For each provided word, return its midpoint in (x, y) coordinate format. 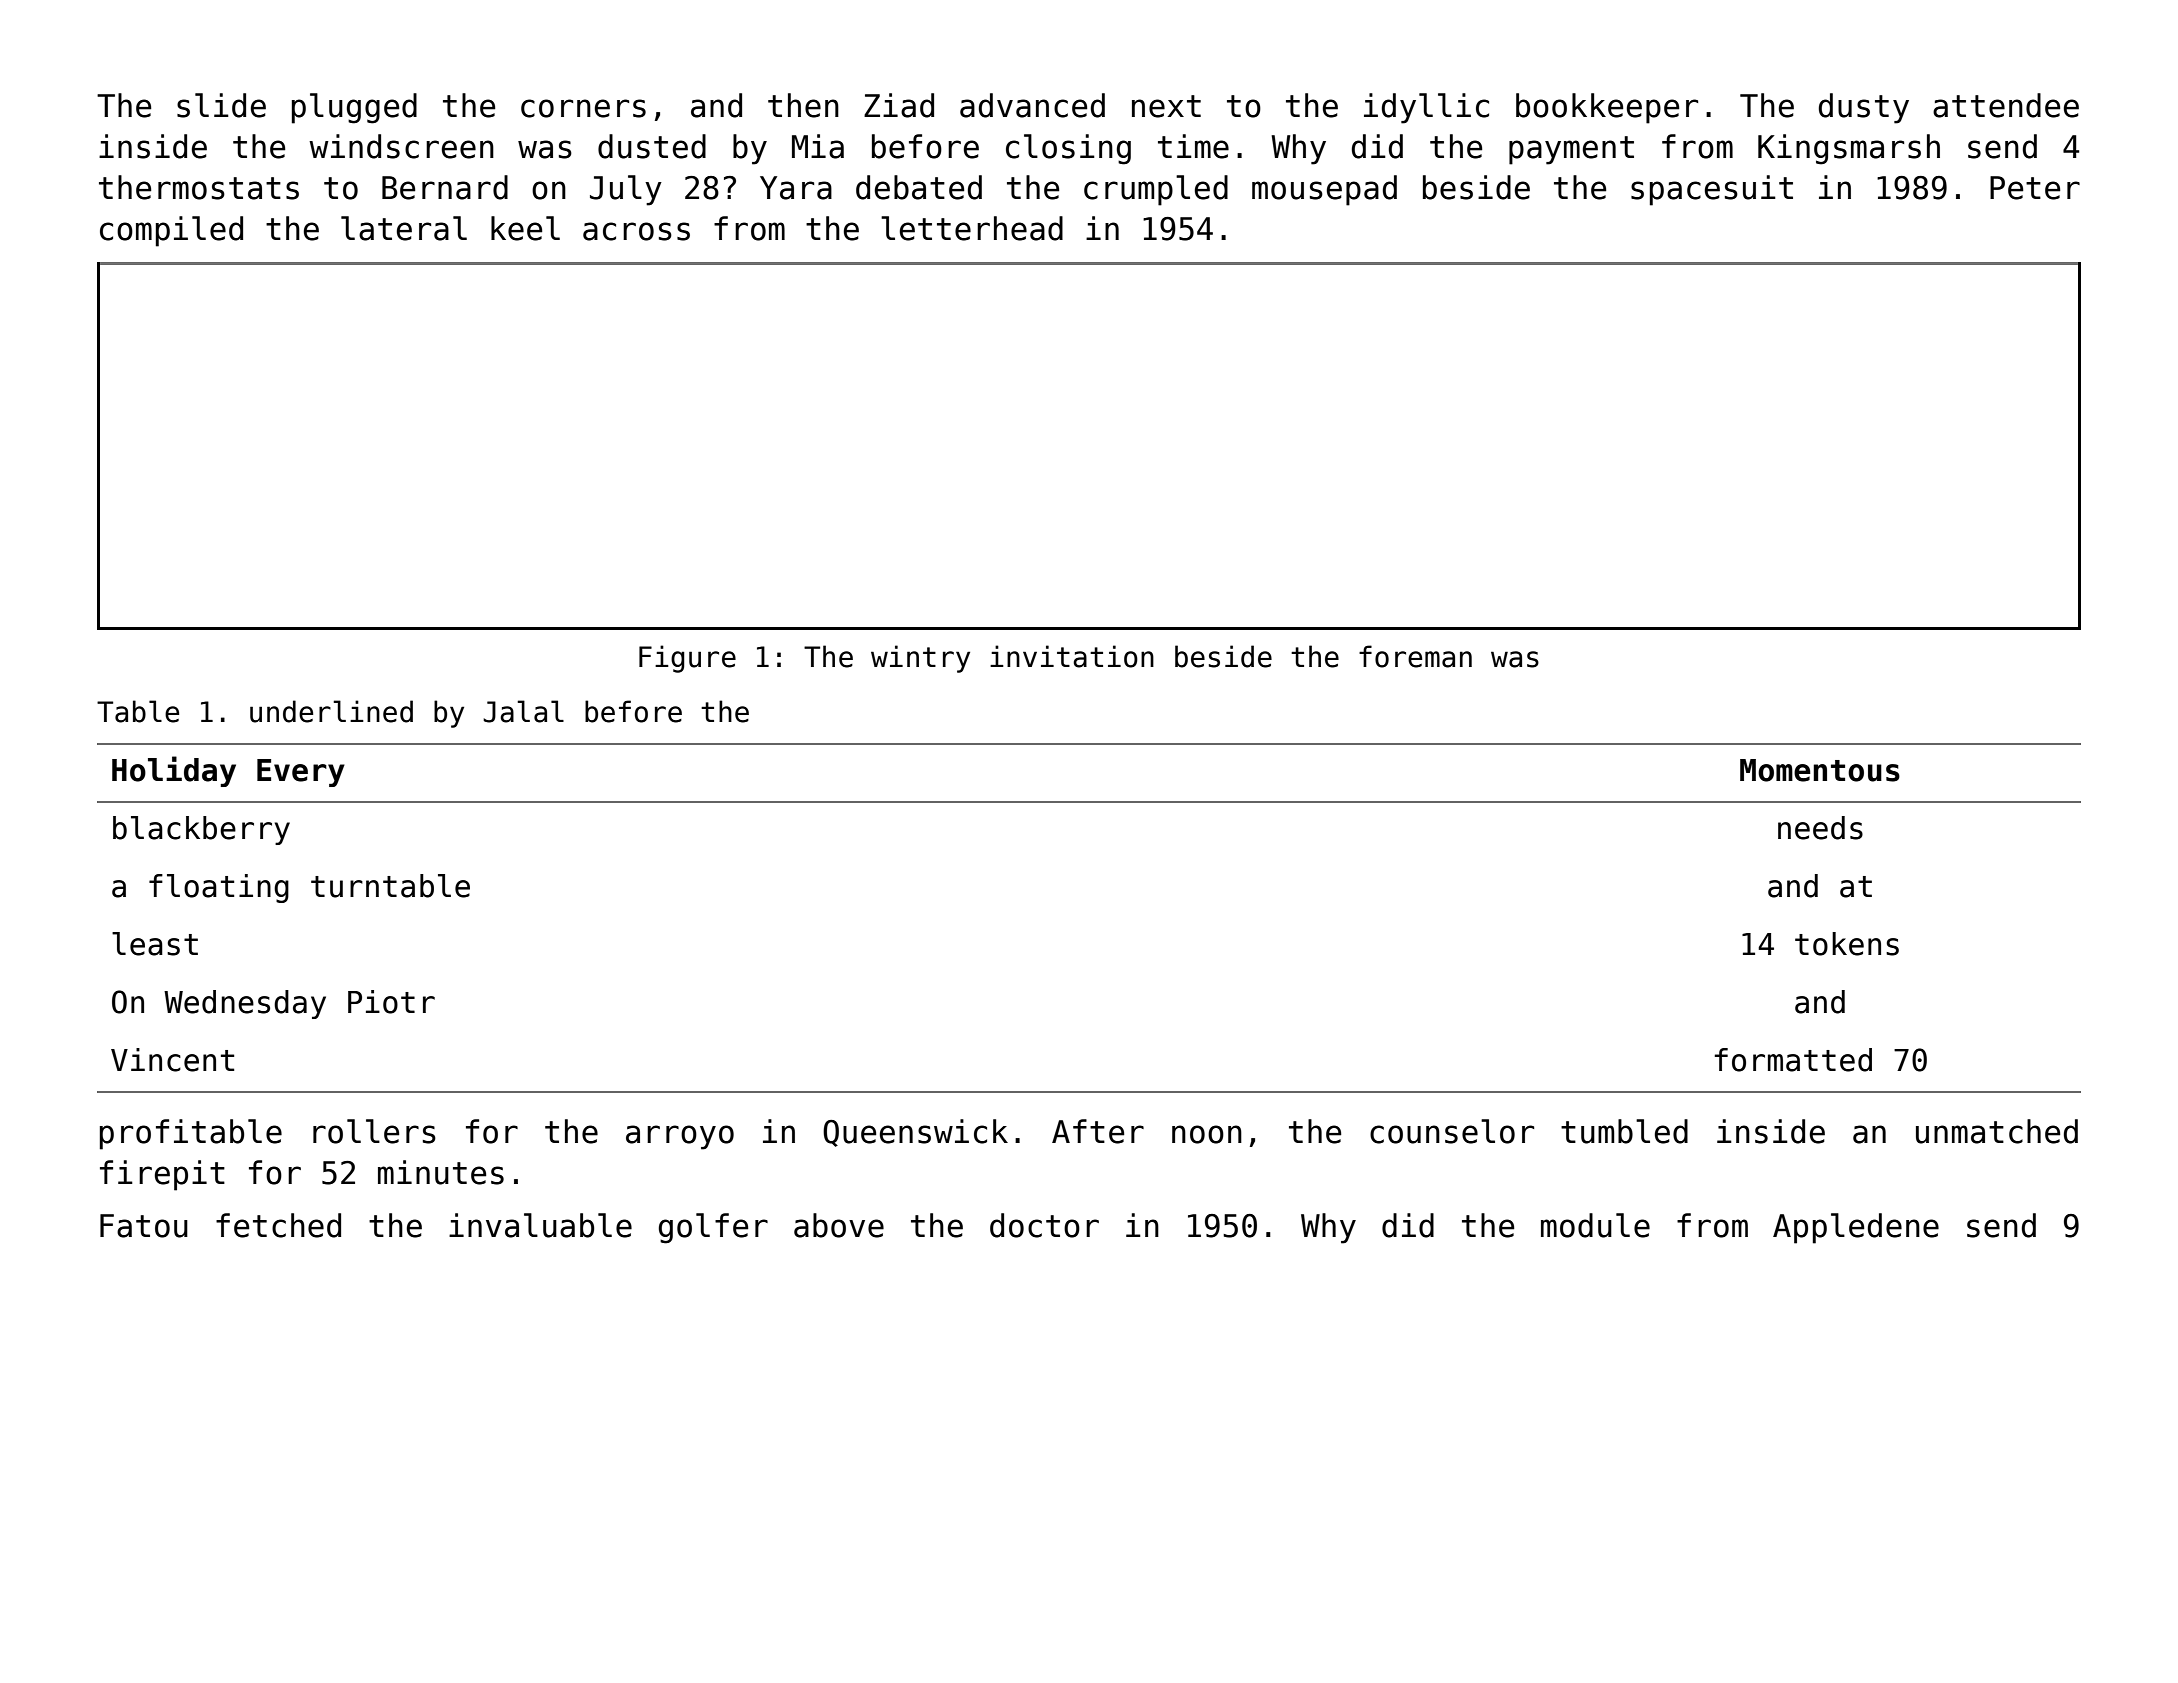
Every (301, 773)
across (636, 231)
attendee (2006, 105)
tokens (1847, 944)
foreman (1415, 656)
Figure (687, 659)
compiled (171, 231)
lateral (404, 228)
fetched (278, 1225)
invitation (1072, 656)
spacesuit (1712, 190)
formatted (1793, 1060)
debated (919, 187)
